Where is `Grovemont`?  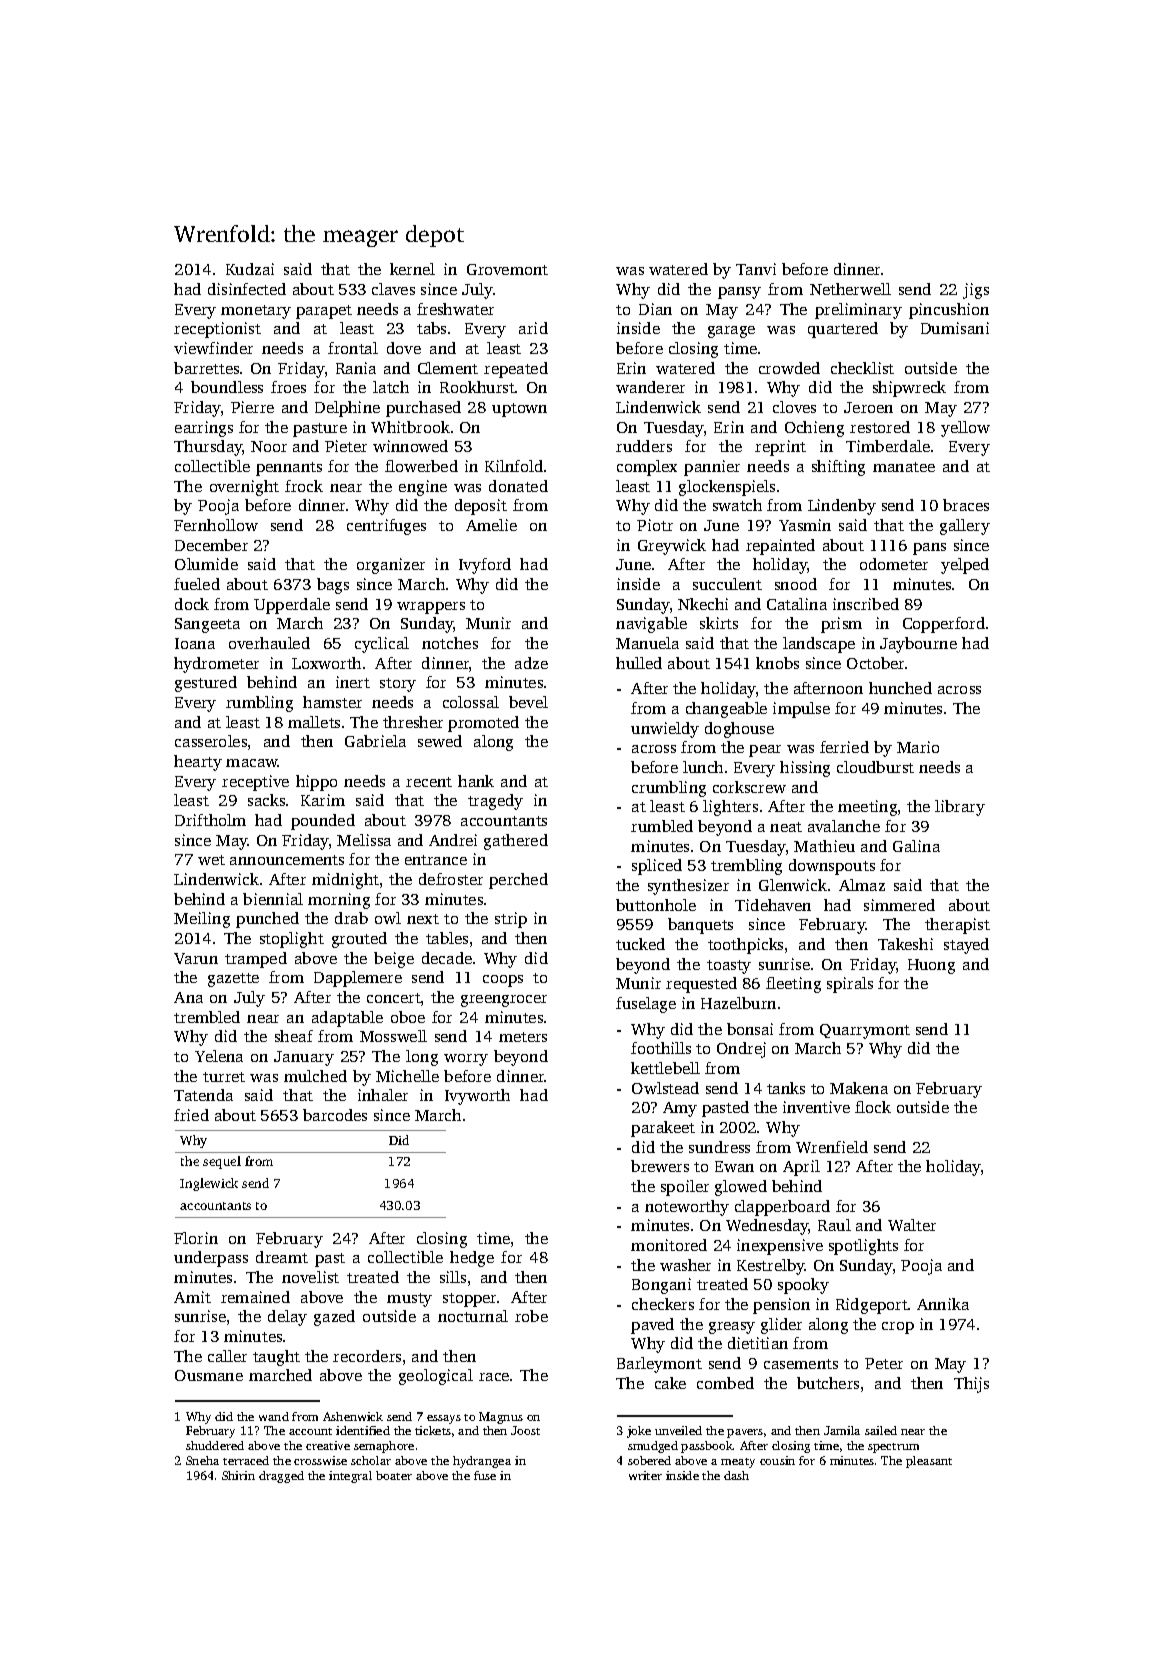
Grovemont is located at coordinates (507, 269).
